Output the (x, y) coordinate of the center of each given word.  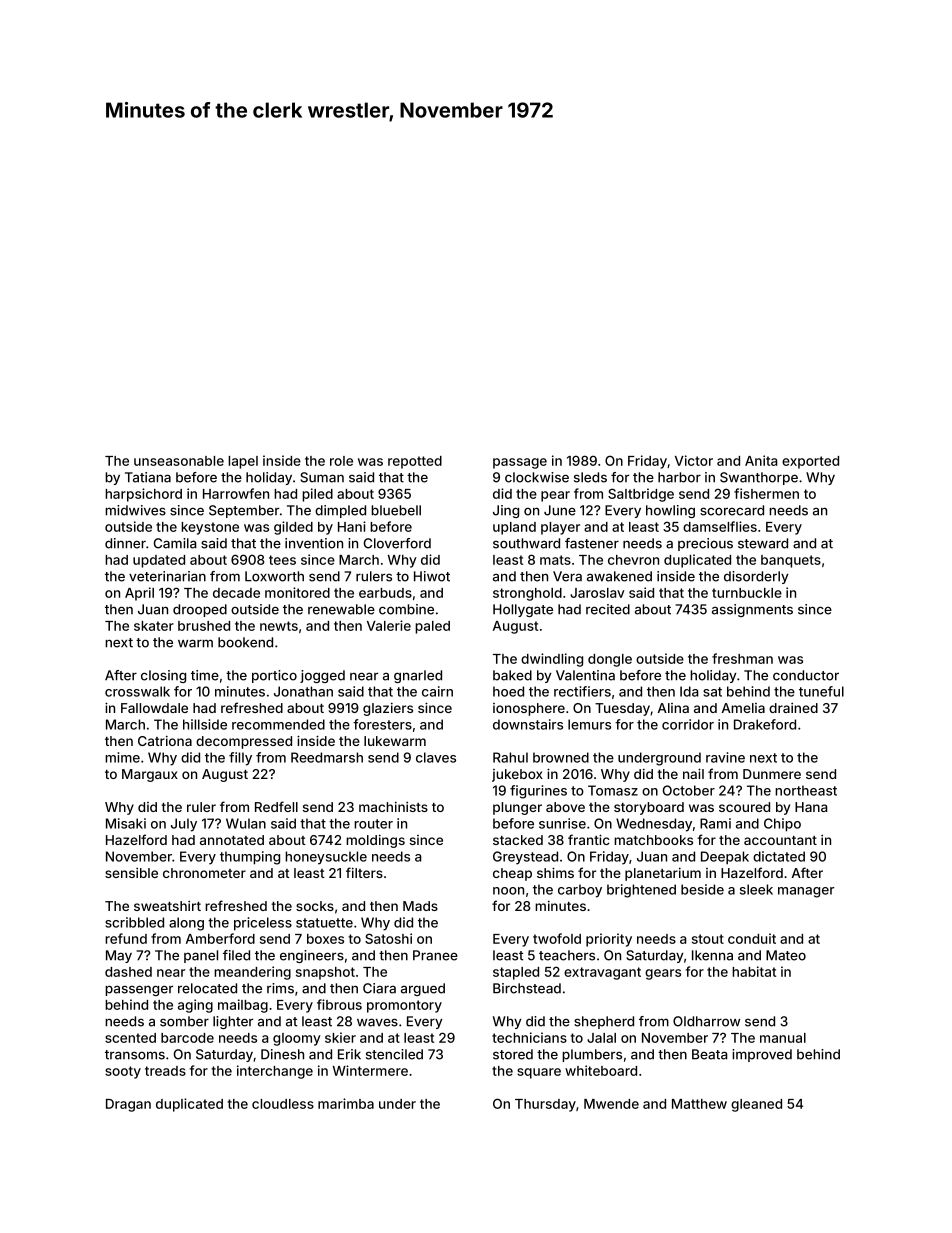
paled (432, 627)
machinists (393, 807)
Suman (322, 477)
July (184, 825)
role (341, 461)
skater (154, 626)
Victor (694, 460)
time (205, 675)
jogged (322, 676)
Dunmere (772, 774)
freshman (742, 658)
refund (126, 938)
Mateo (786, 955)
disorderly (756, 577)
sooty (123, 1072)
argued (423, 989)
